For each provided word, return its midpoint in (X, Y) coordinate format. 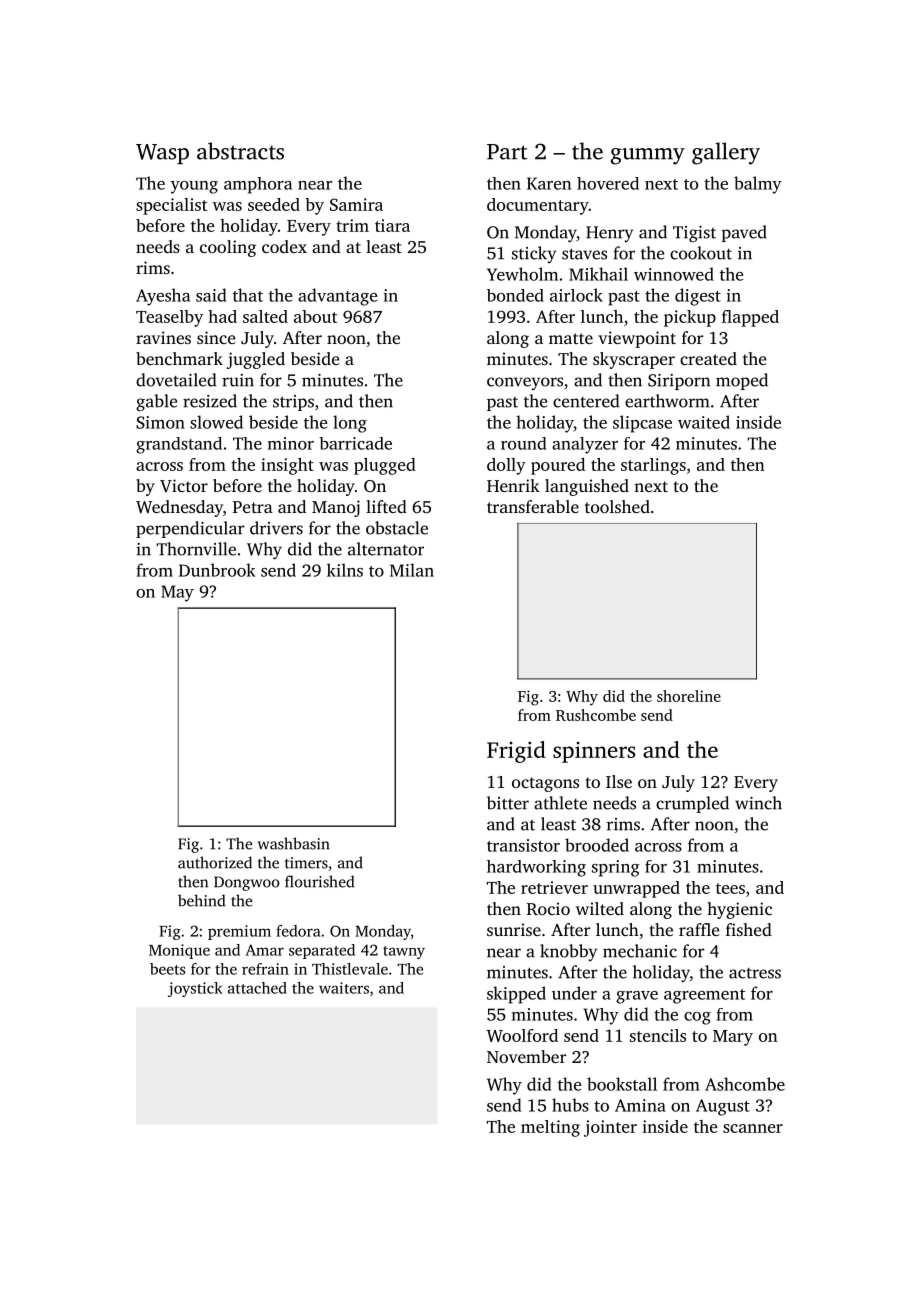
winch (758, 803)
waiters (344, 988)
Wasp (162, 154)
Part (507, 152)
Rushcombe (596, 715)
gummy (648, 156)
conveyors (525, 383)
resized (210, 401)
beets (167, 969)
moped (742, 381)
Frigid (516, 752)
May (177, 593)
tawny (404, 952)
